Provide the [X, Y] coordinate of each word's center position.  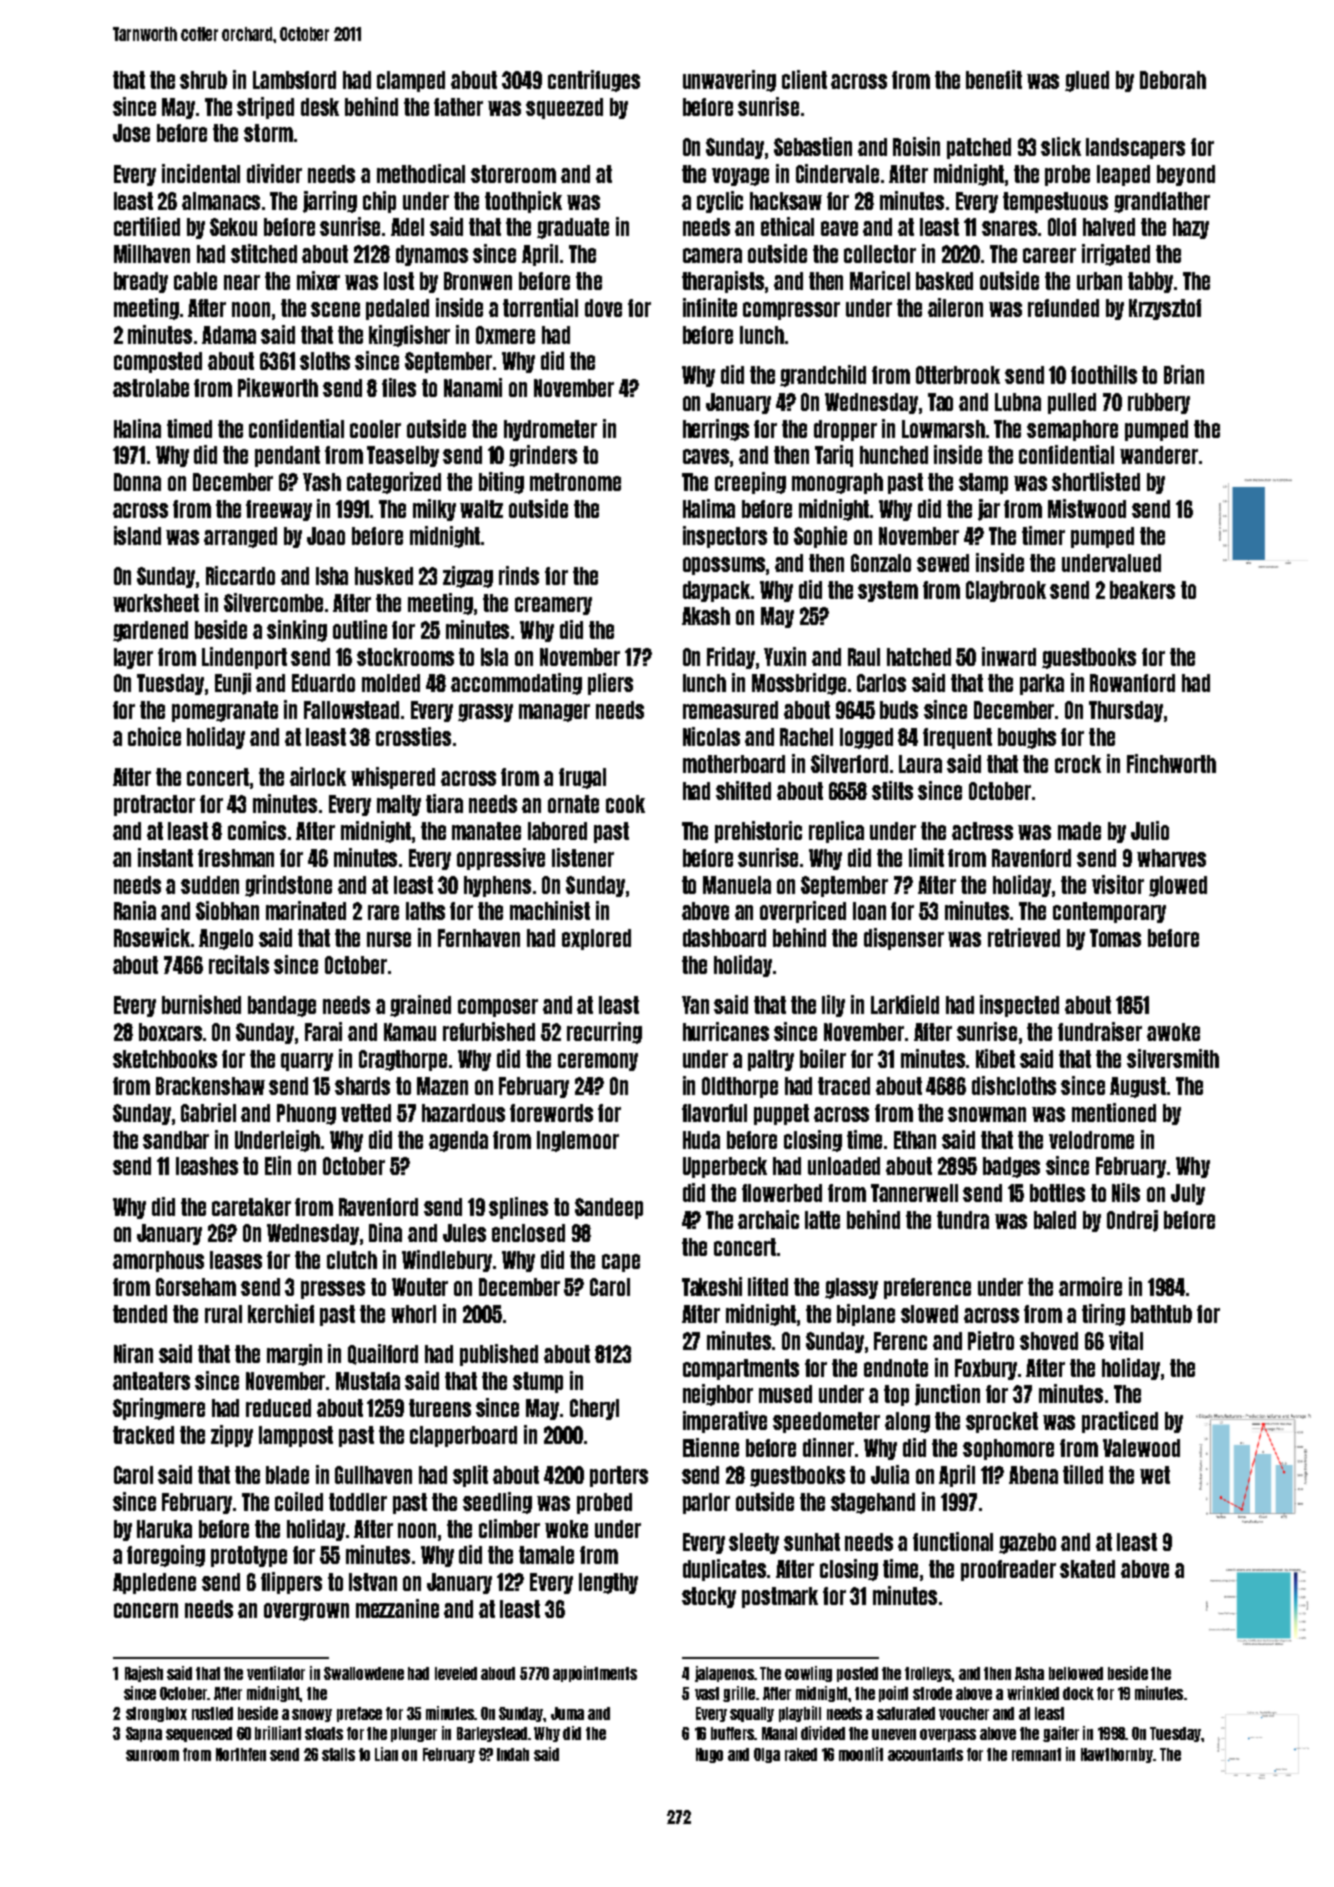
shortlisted [1096, 481]
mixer [318, 280]
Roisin [916, 146]
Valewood [1141, 1448]
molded [391, 683]
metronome [575, 482]
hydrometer [550, 430]
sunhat [812, 1542]
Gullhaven [373, 1475]
